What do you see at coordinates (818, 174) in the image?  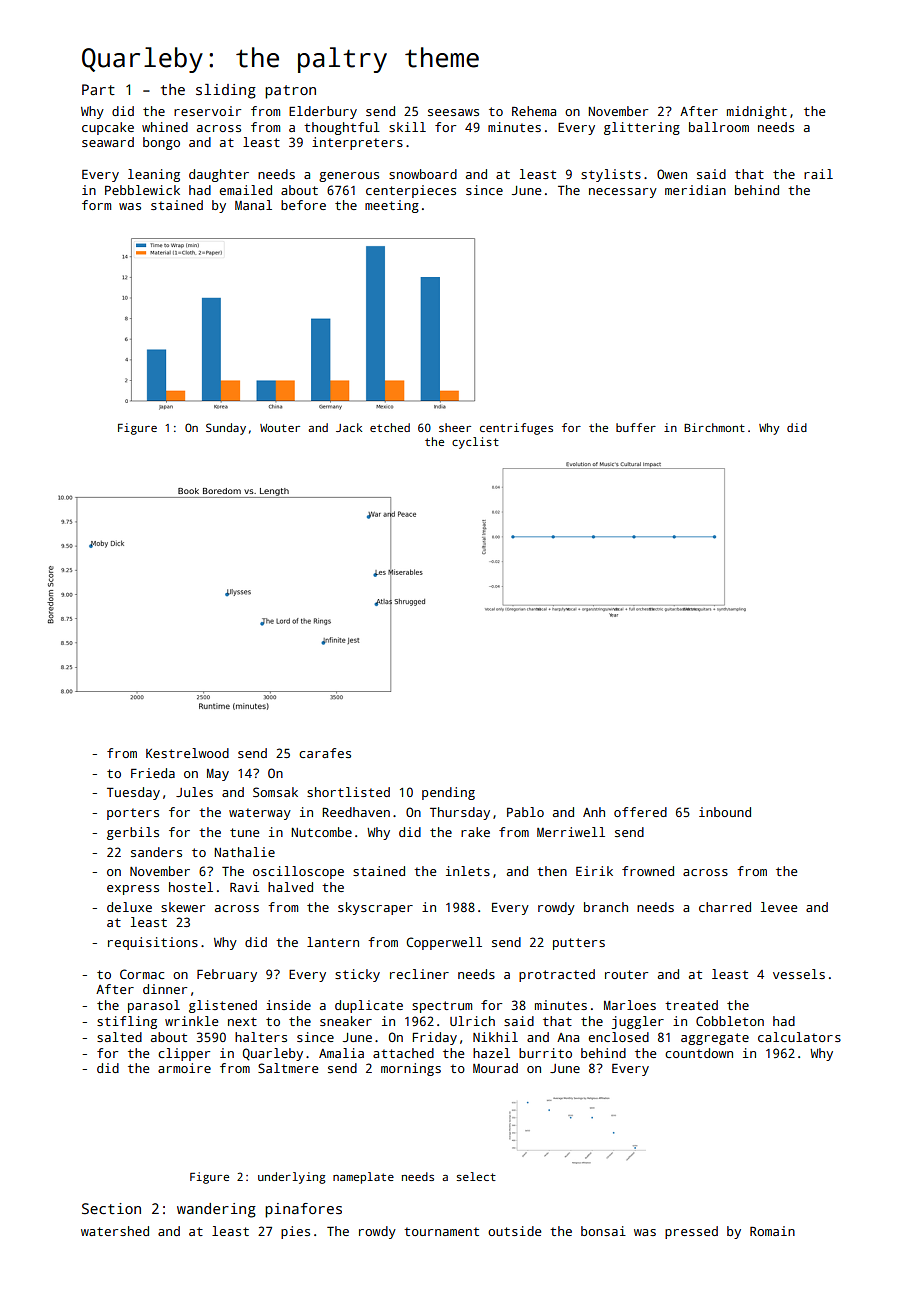 I see `rail` at bounding box center [818, 174].
